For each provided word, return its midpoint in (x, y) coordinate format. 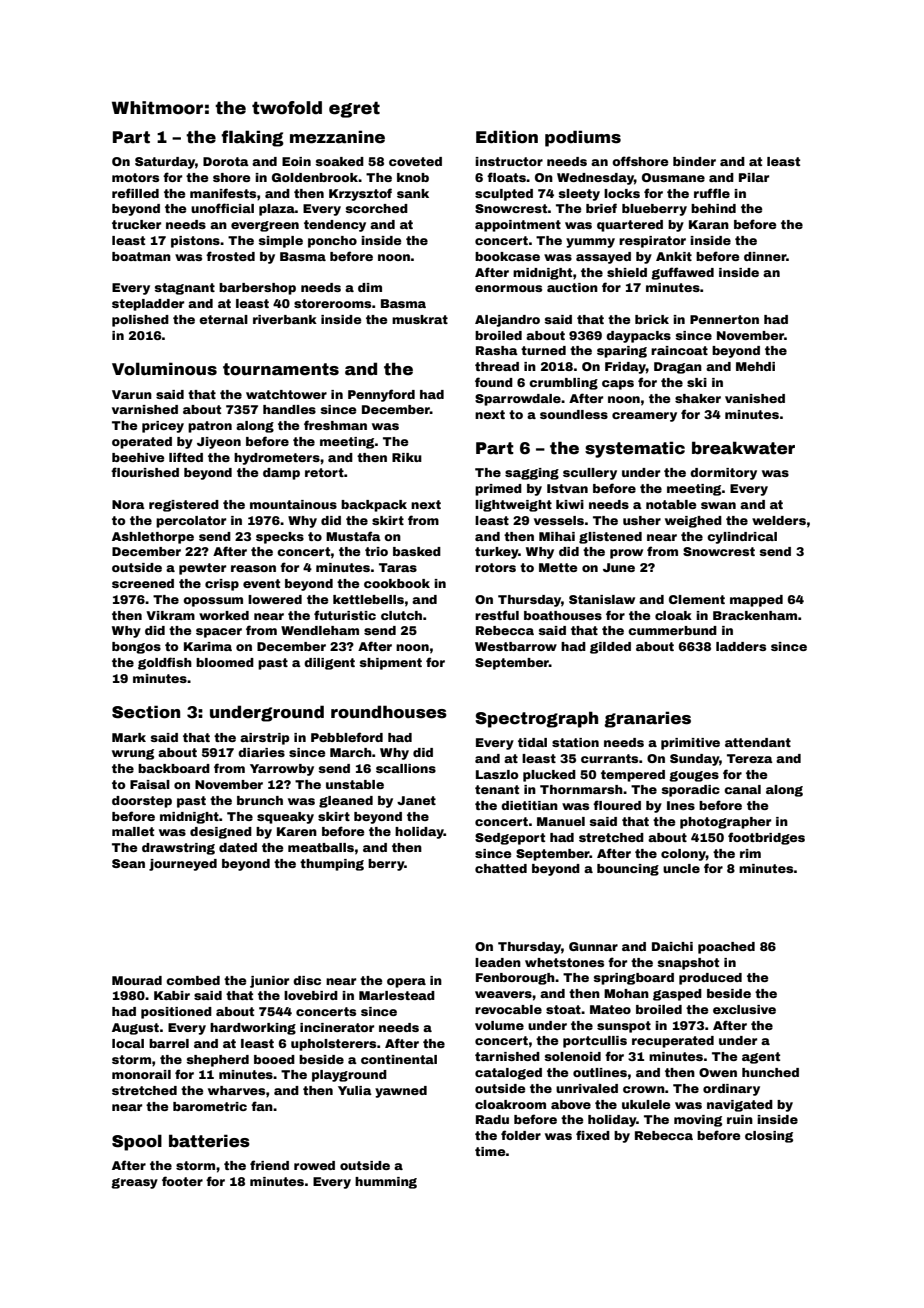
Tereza (750, 758)
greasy (135, 1183)
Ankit (674, 256)
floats (506, 177)
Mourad (137, 980)
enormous (508, 288)
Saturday (165, 163)
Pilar (754, 177)
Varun (132, 394)
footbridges (766, 838)
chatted (501, 868)
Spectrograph (536, 719)
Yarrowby (282, 770)
